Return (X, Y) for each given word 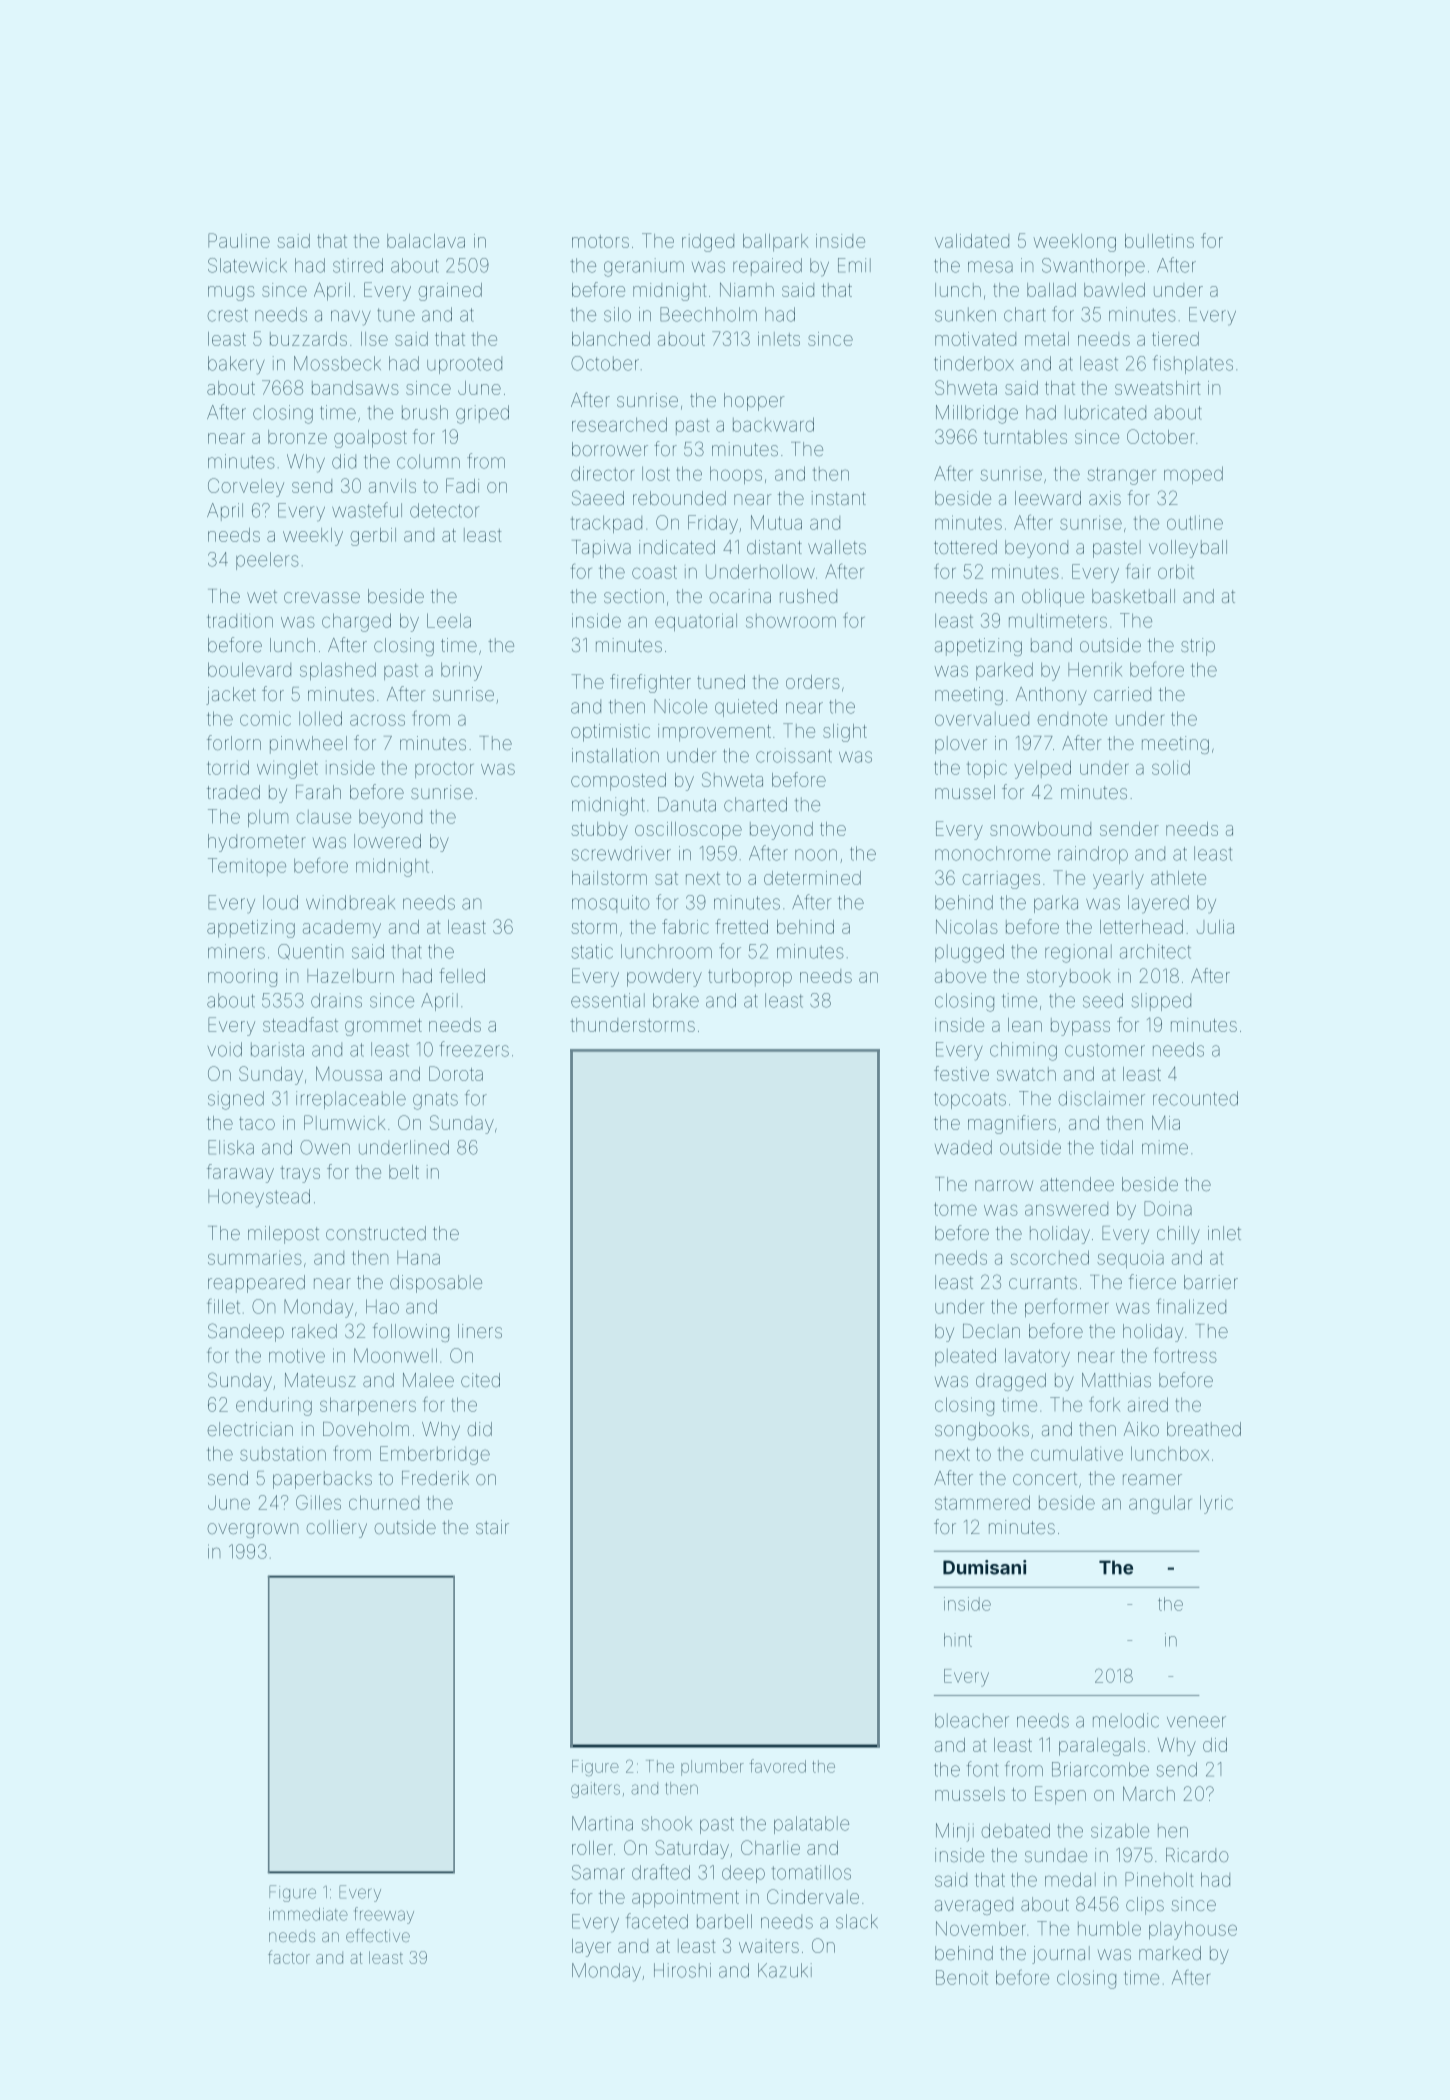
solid (1171, 767)
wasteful (367, 510)
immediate (308, 1914)
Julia (1215, 927)
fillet (223, 1306)
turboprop (750, 978)
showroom (791, 621)
